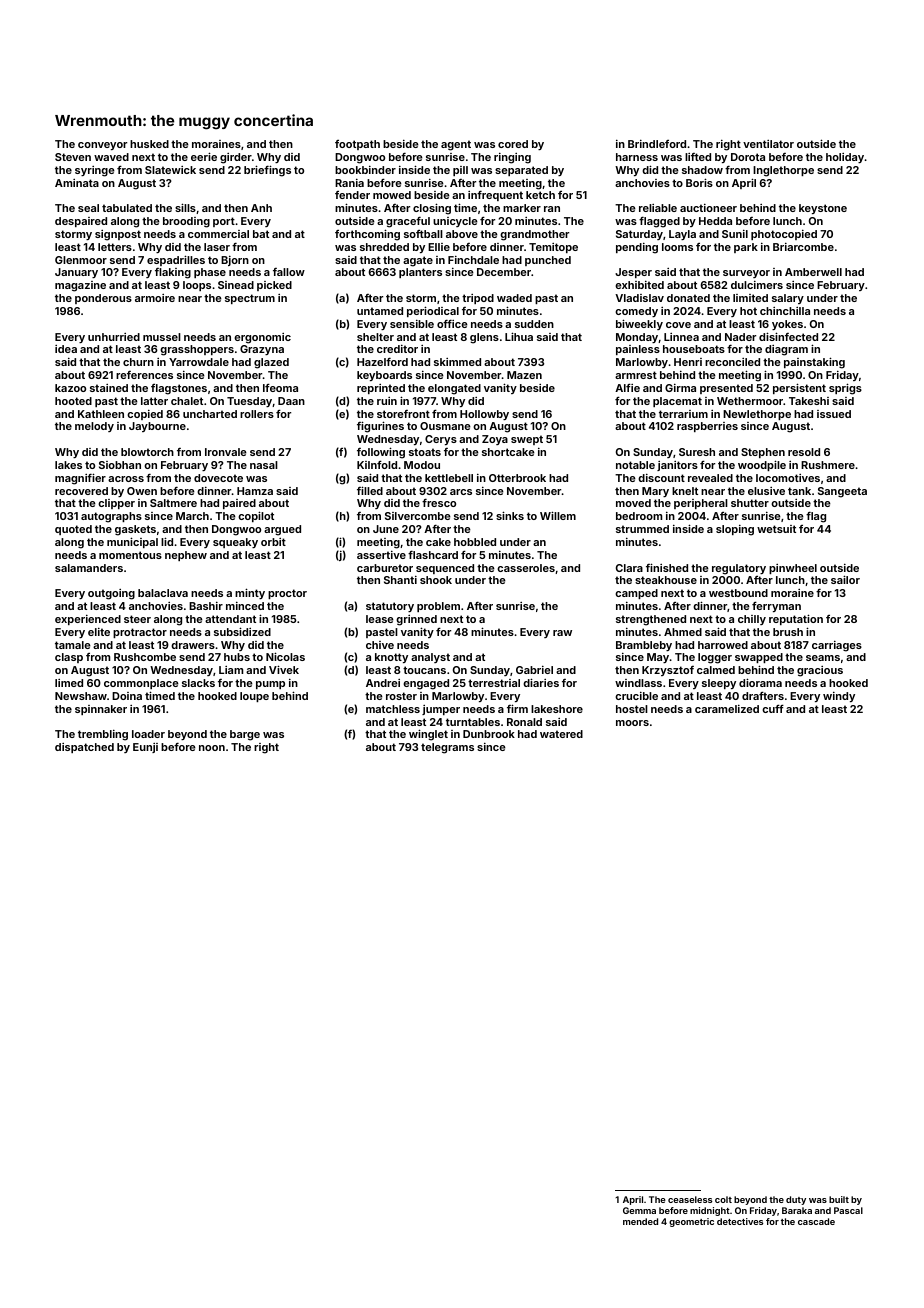 The image size is (924, 1308). I want to click on Sangeeta, so click(842, 492).
